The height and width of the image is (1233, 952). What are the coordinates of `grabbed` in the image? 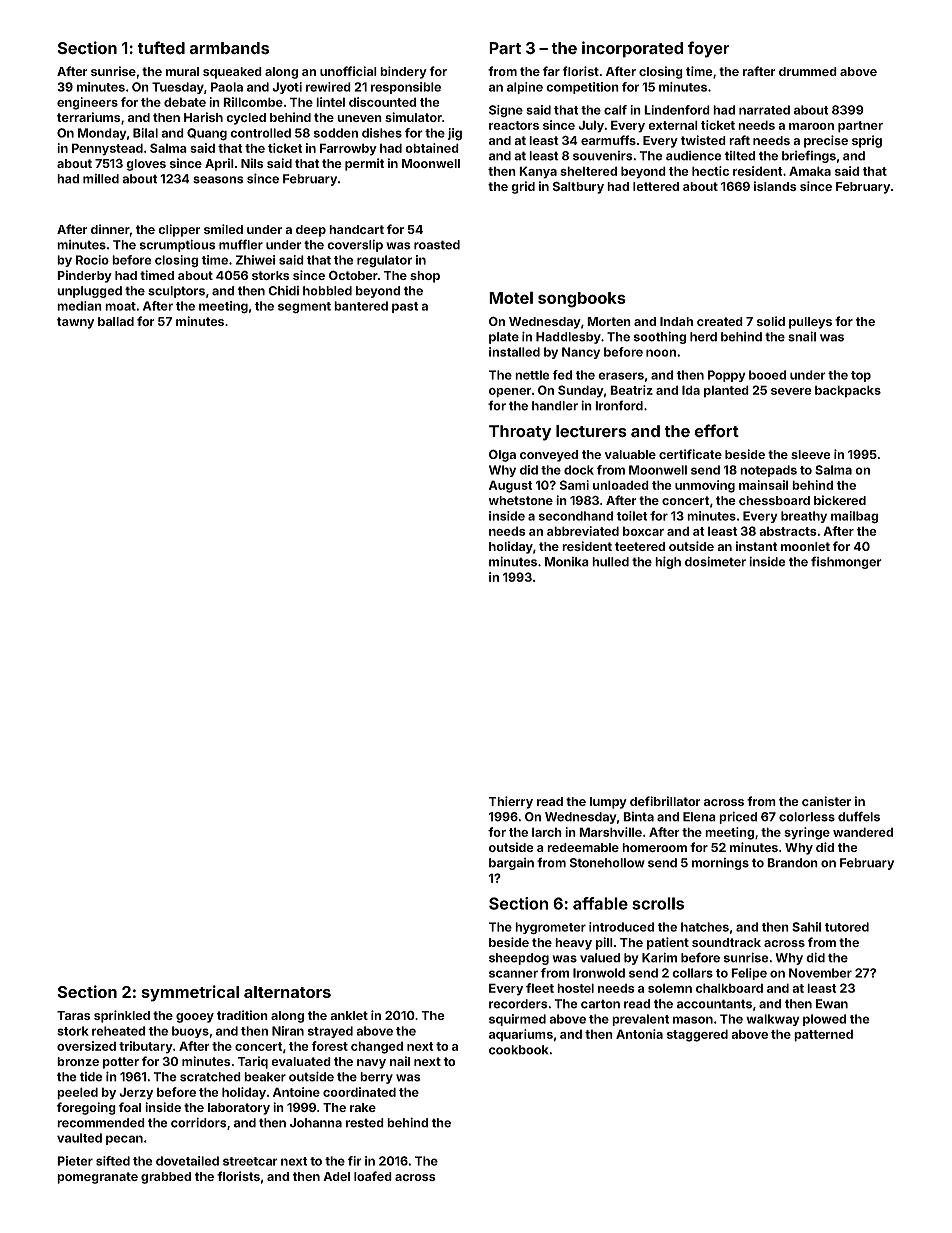 It's located at (166, 1178).
